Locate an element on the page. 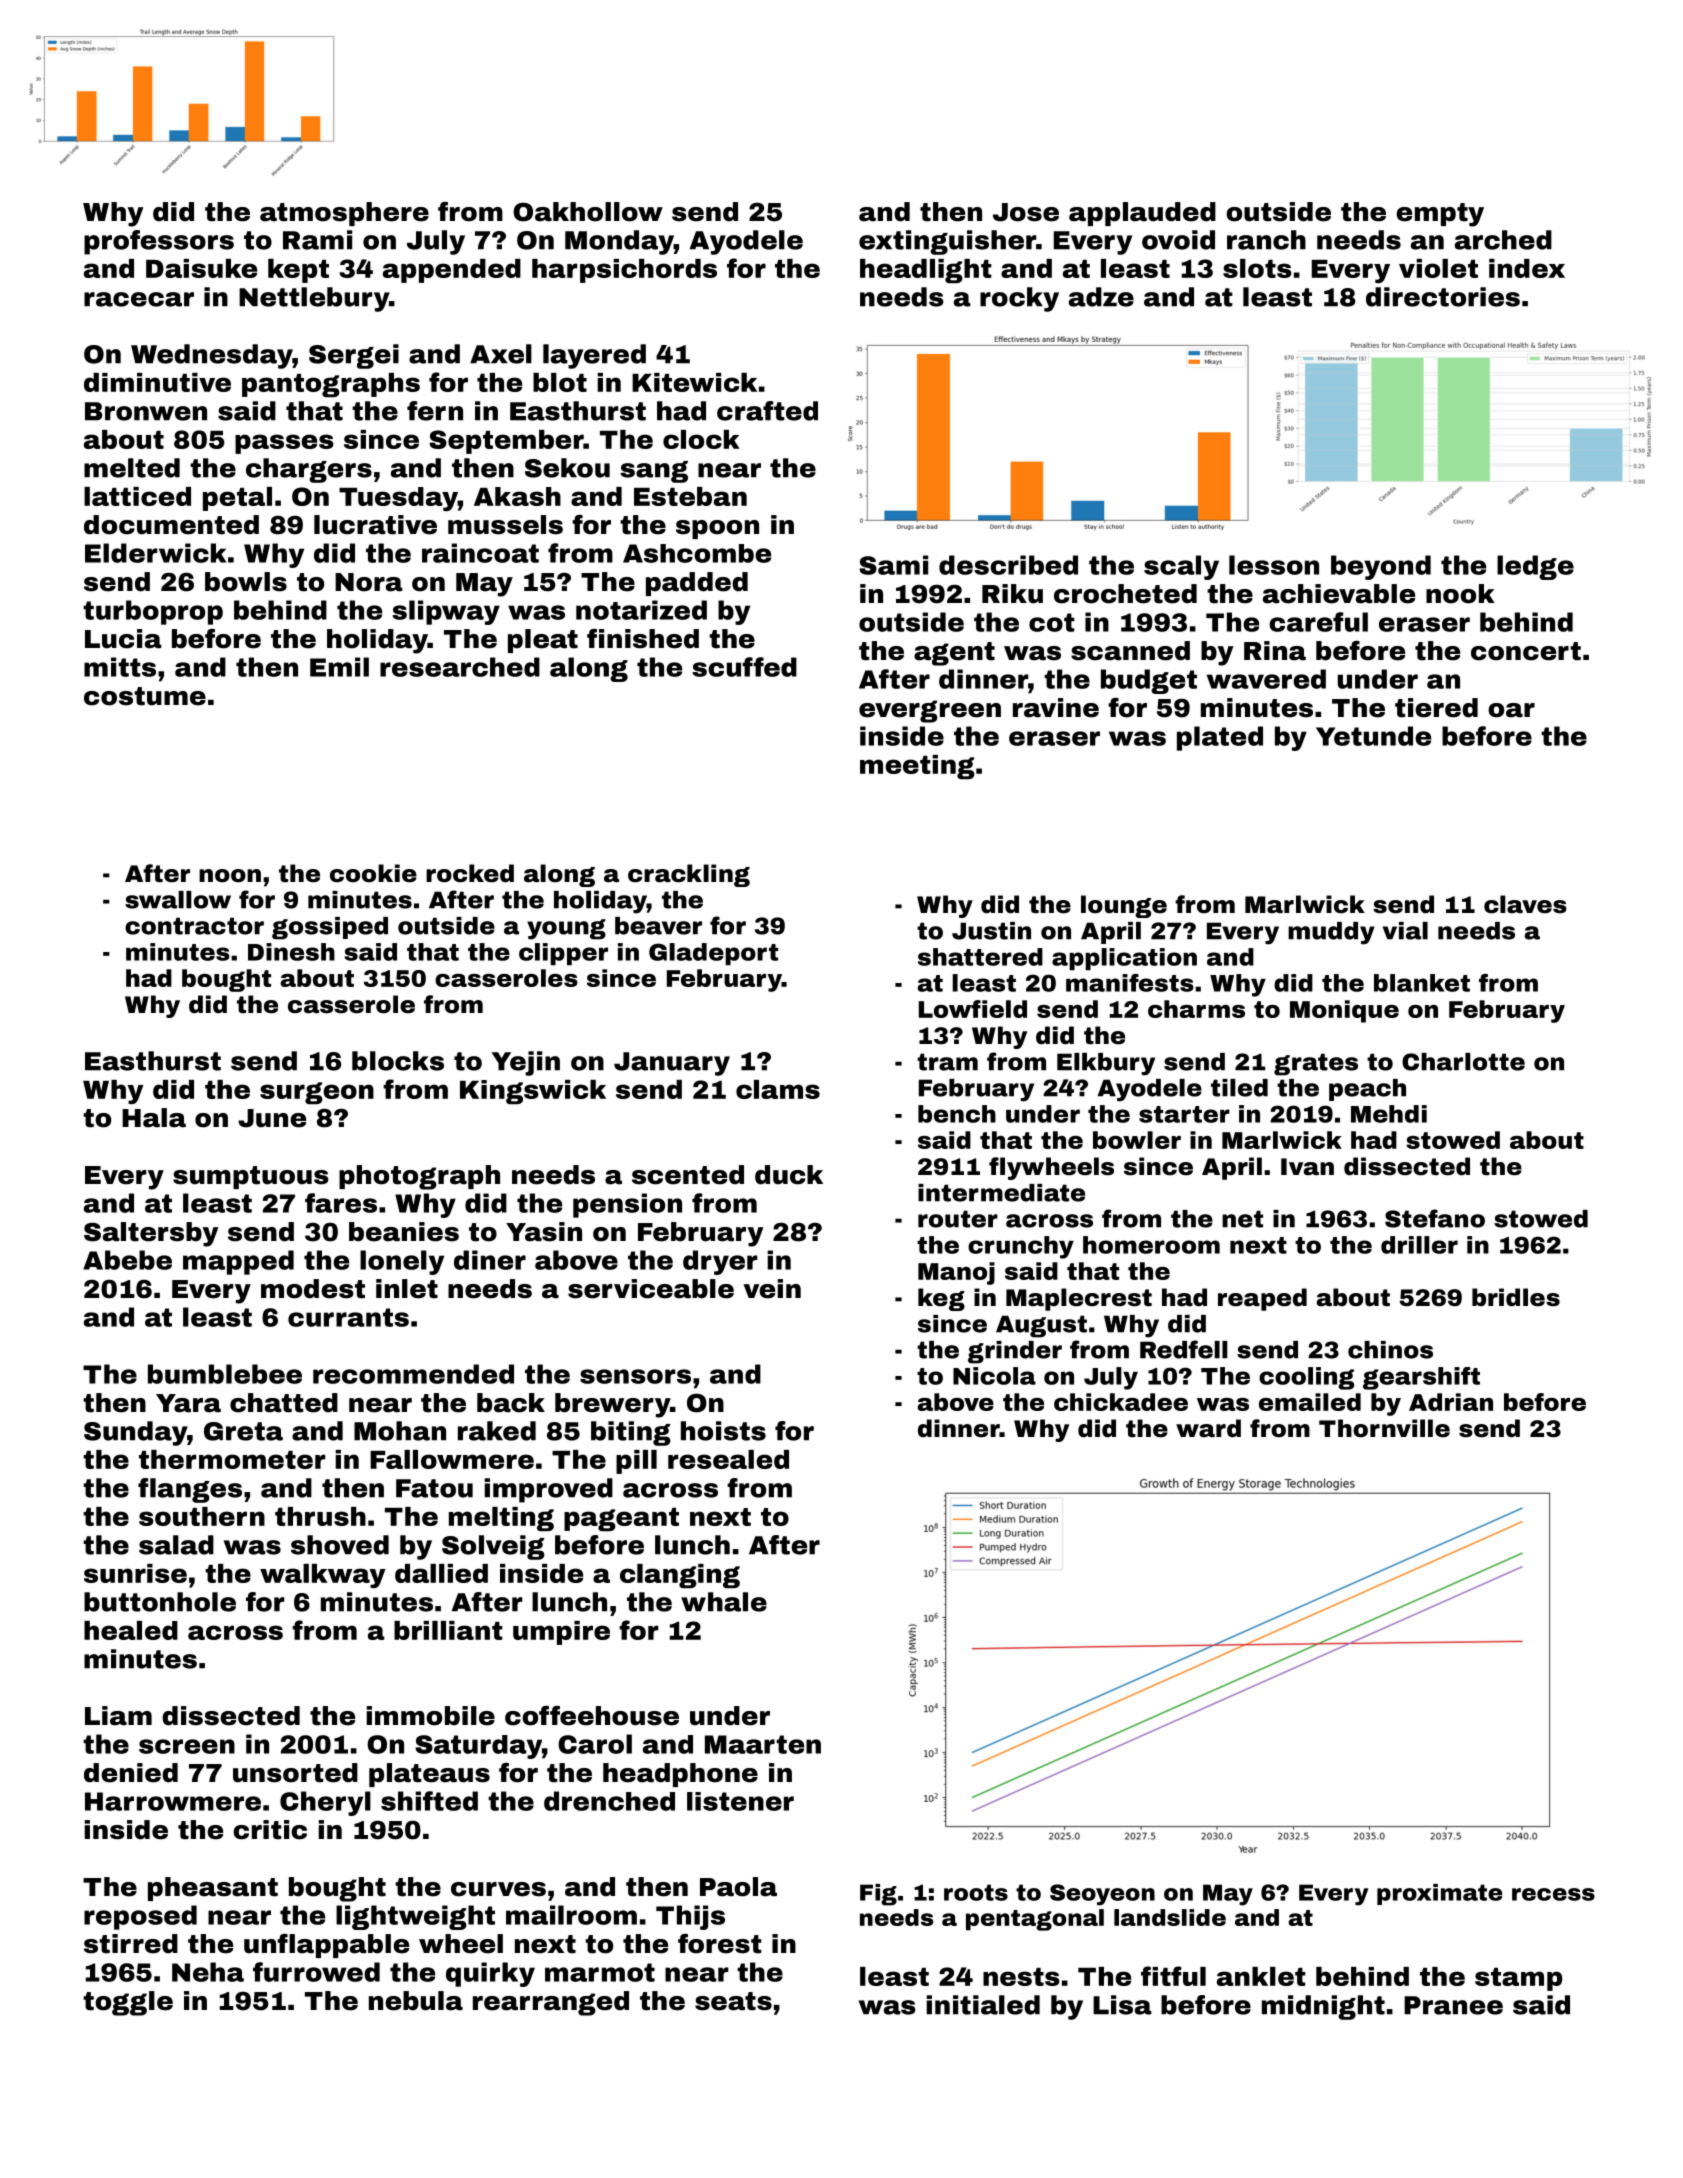  gearshift is located at coordinates (1421, 1378).
